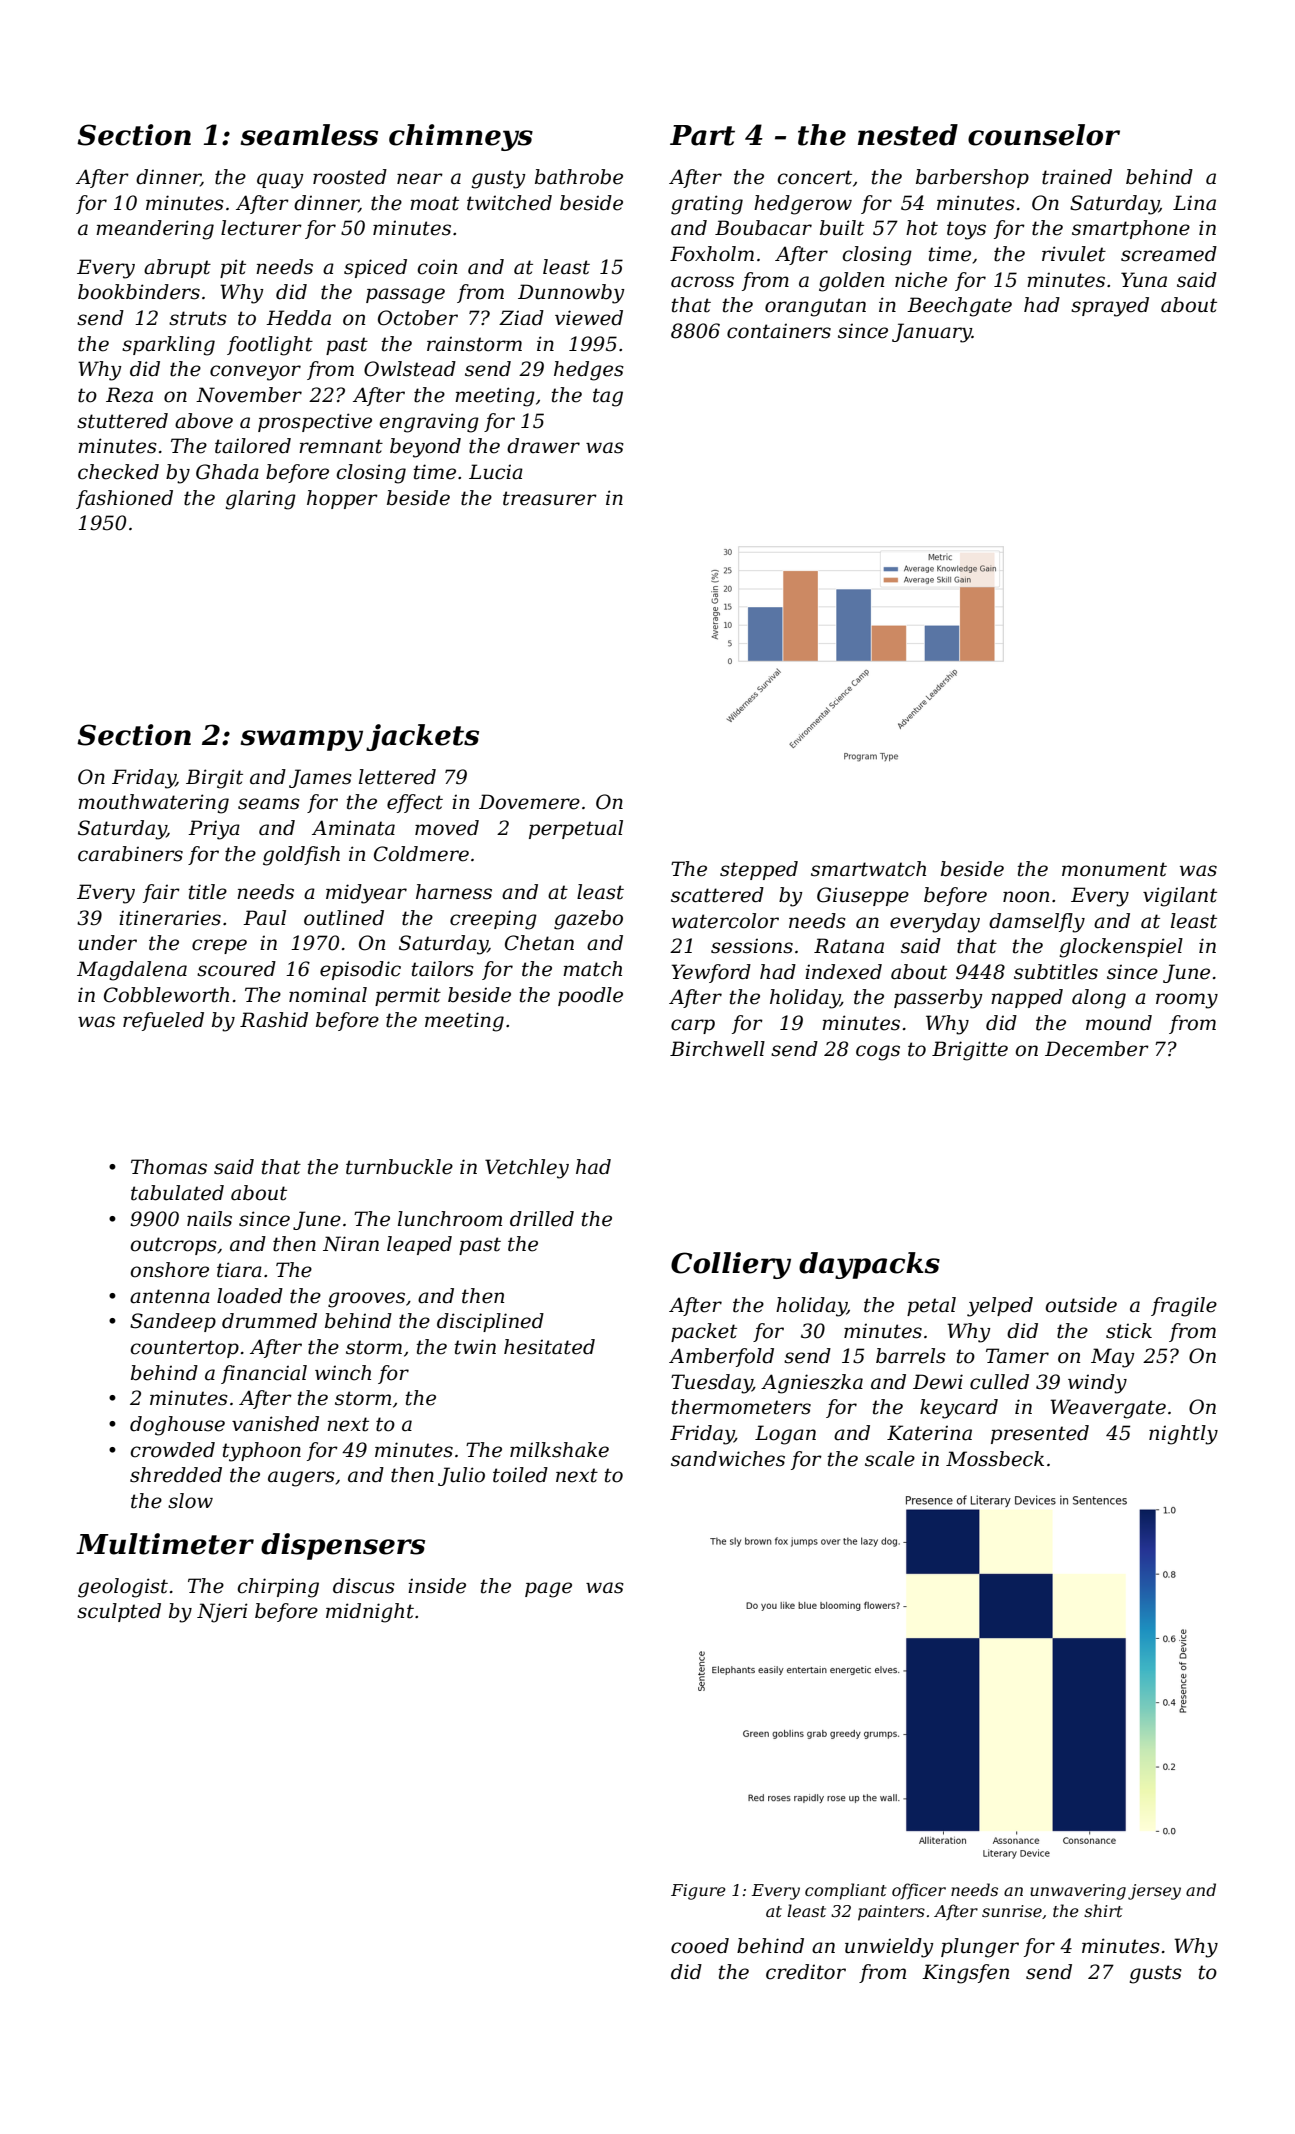  I want to click on creditor, so click(806, 1972).
